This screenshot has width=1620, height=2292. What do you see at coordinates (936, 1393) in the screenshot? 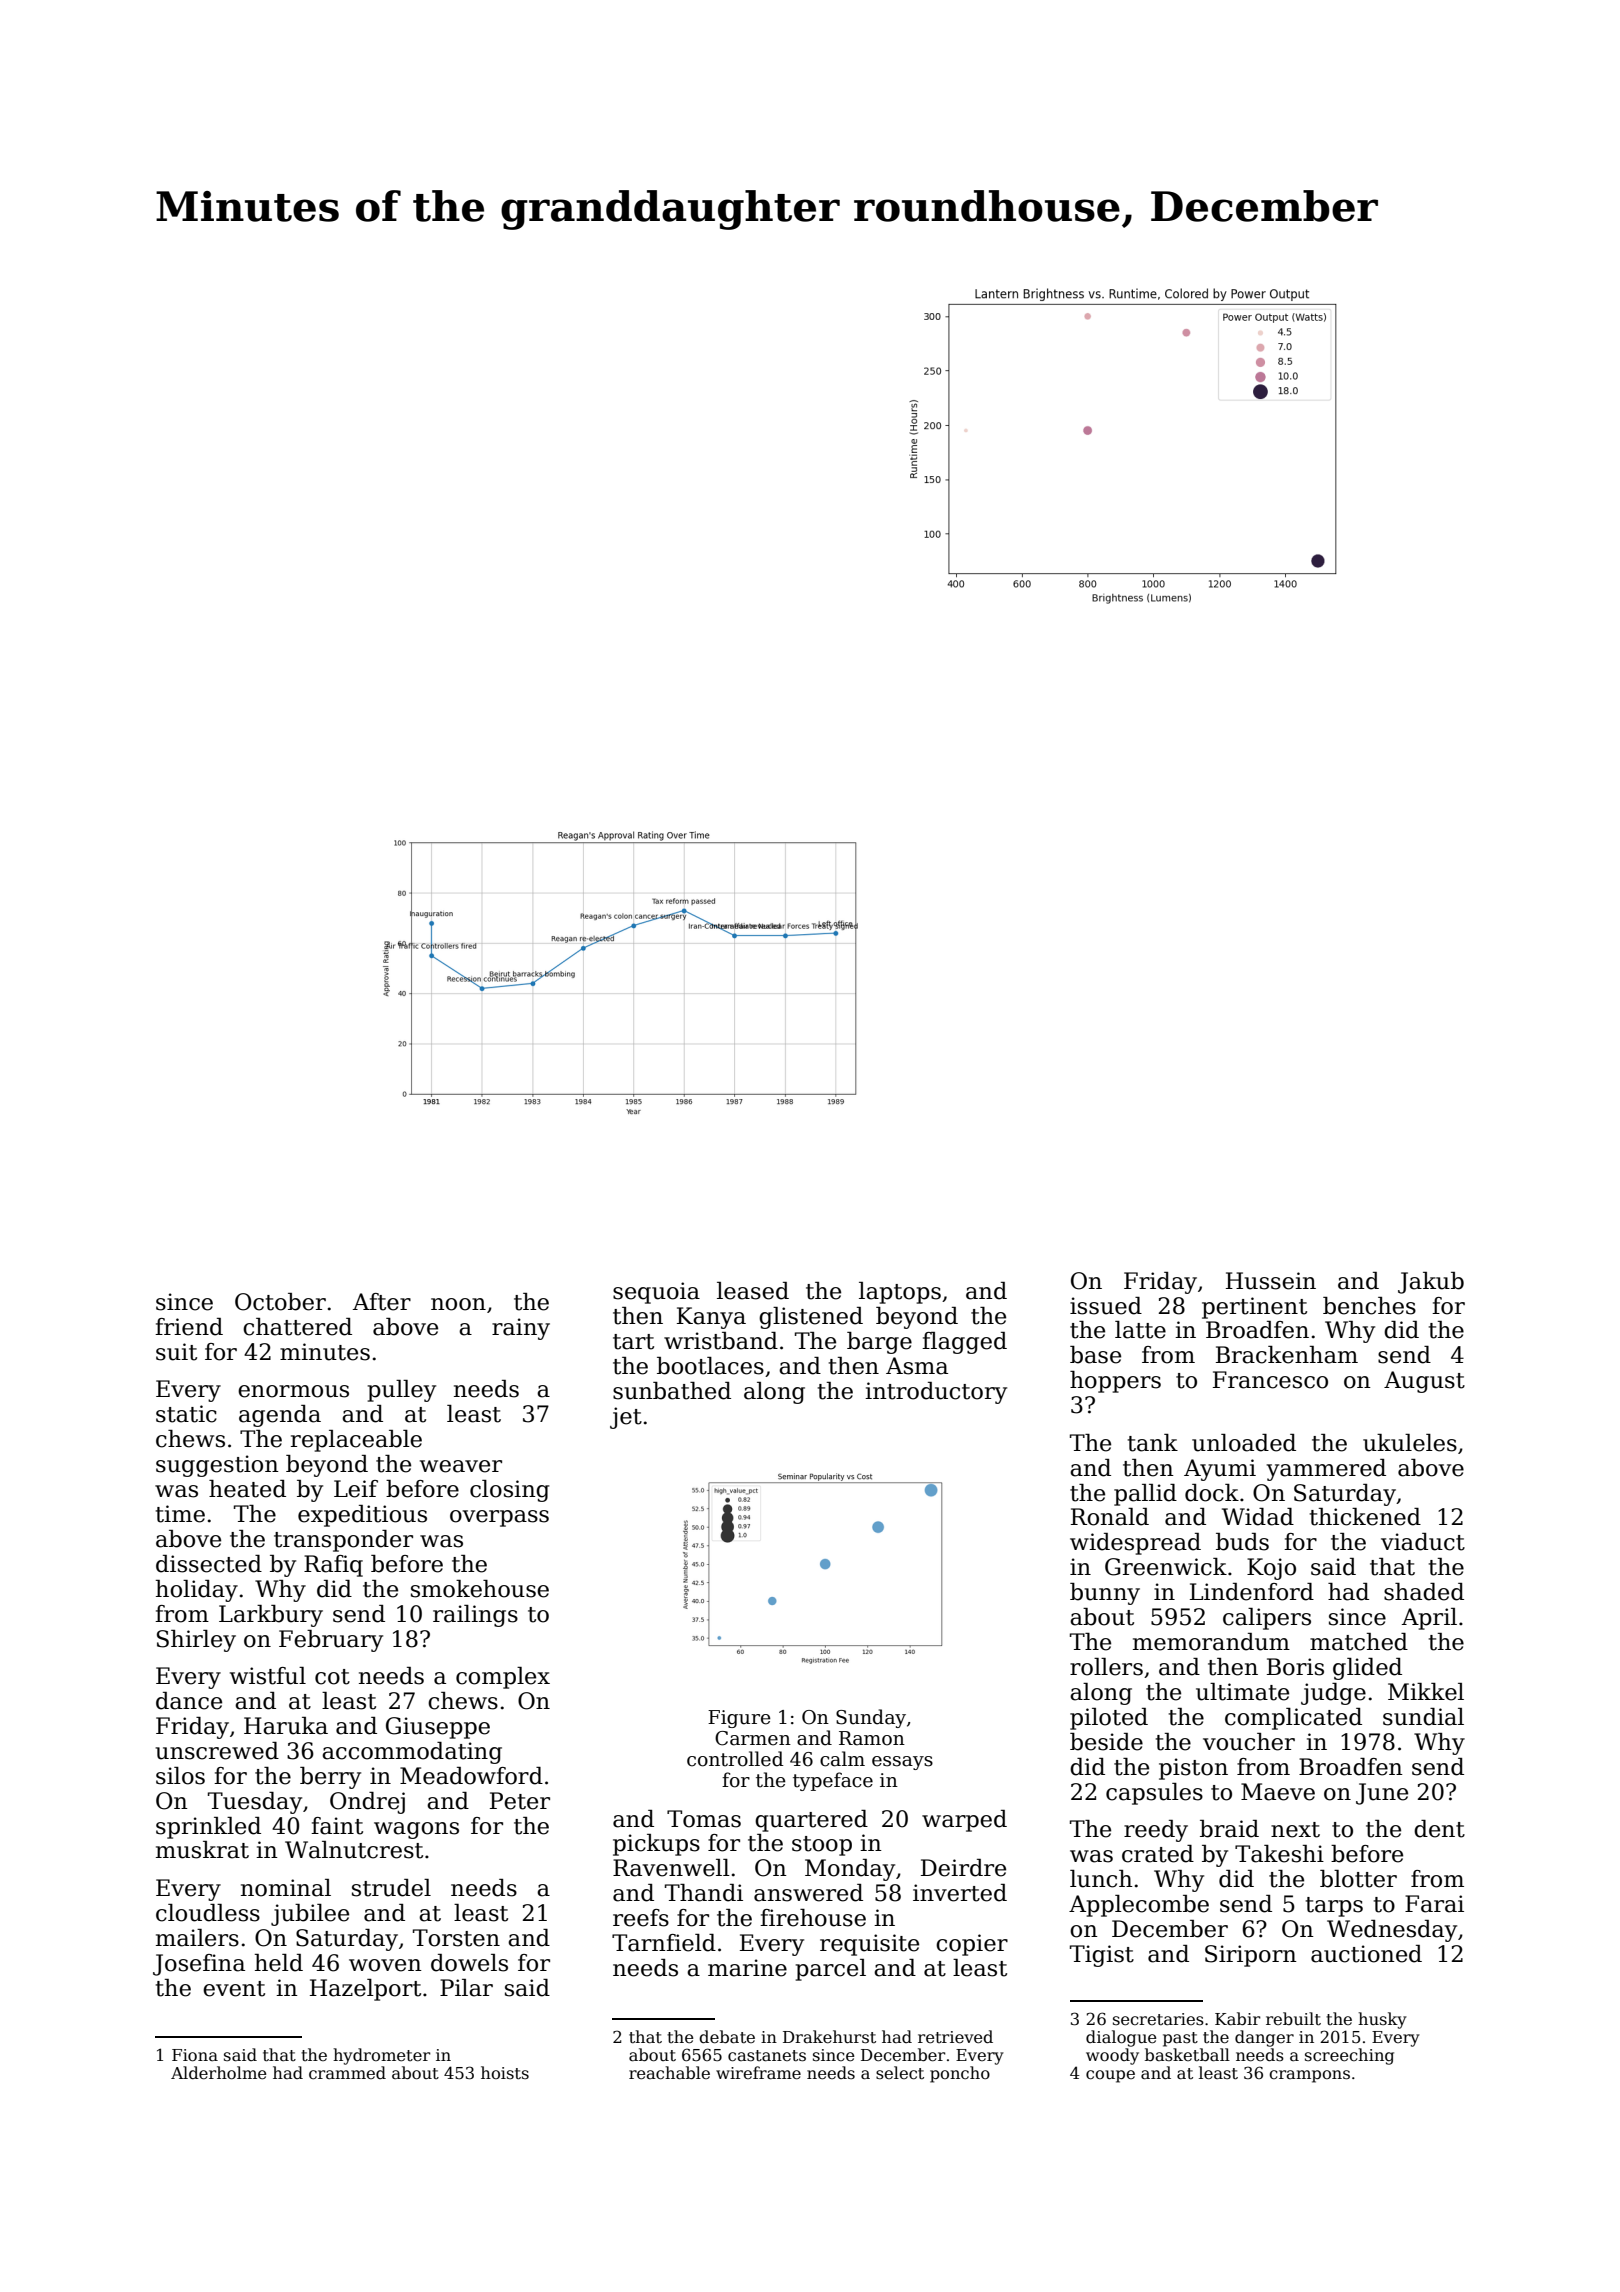
I see `introductory` at bounding box center [936, 1393].
